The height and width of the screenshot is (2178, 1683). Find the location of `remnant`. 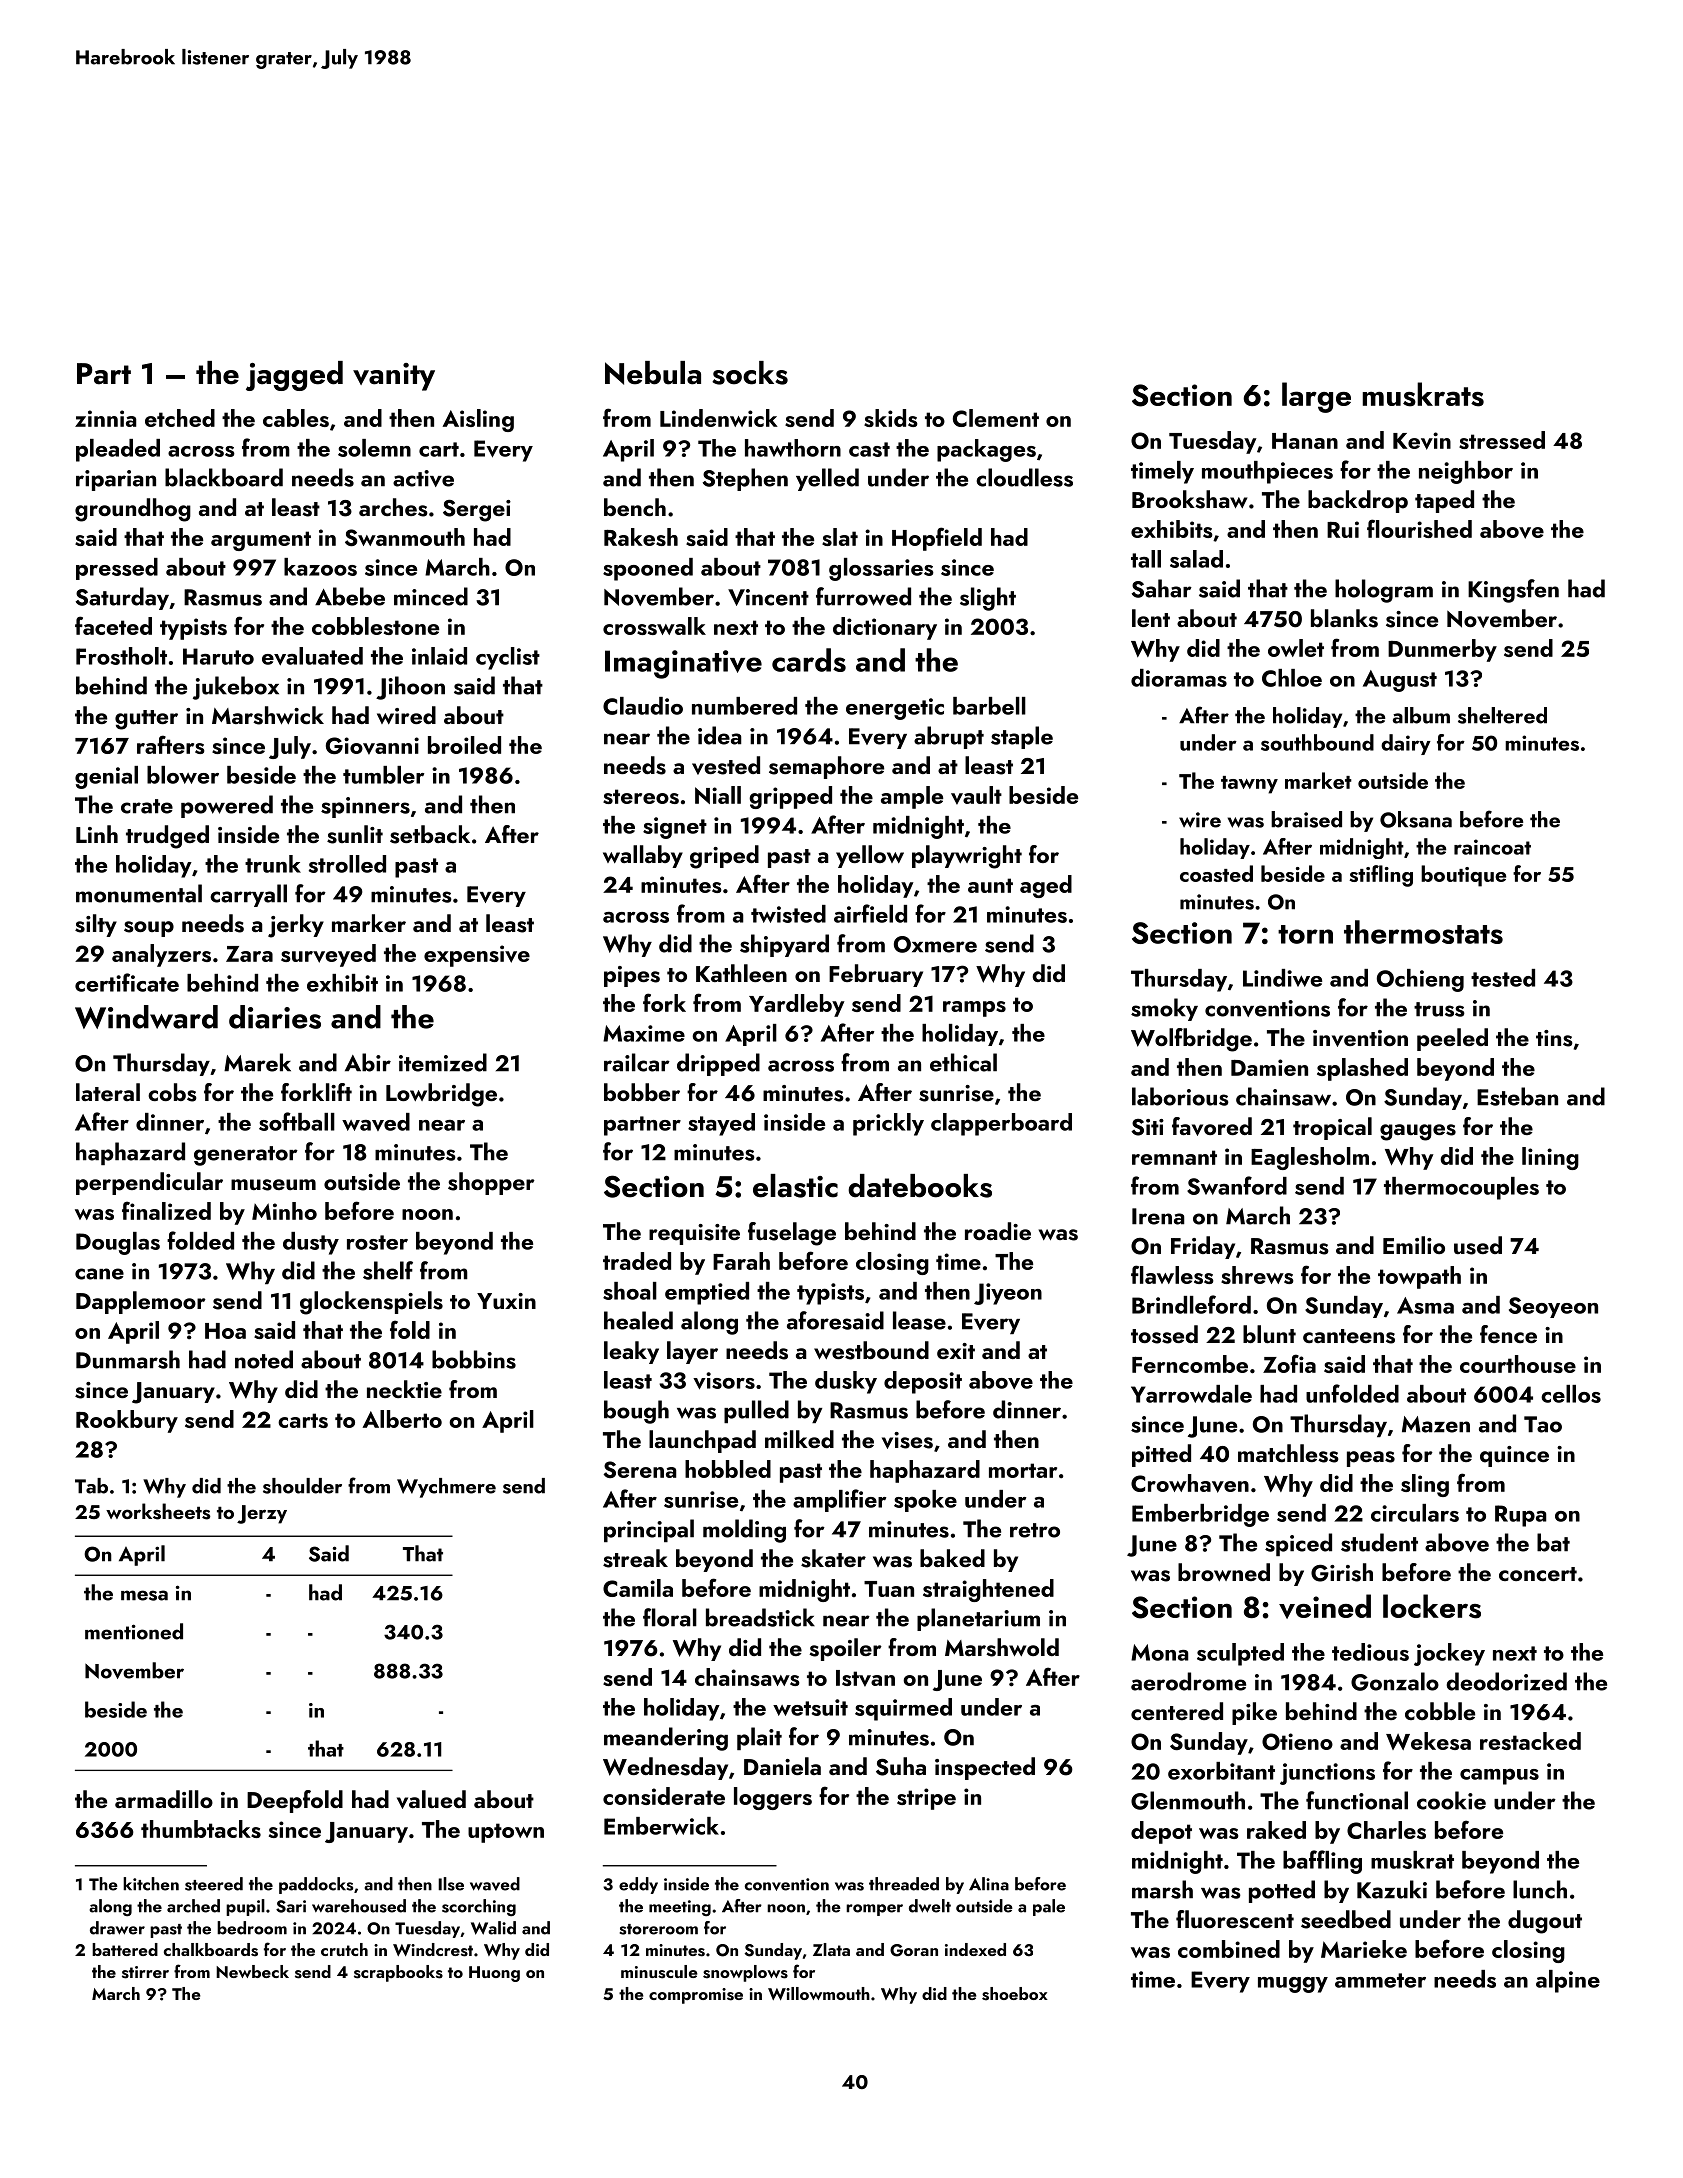

remnant is located at coordinates (1174, 1157).
